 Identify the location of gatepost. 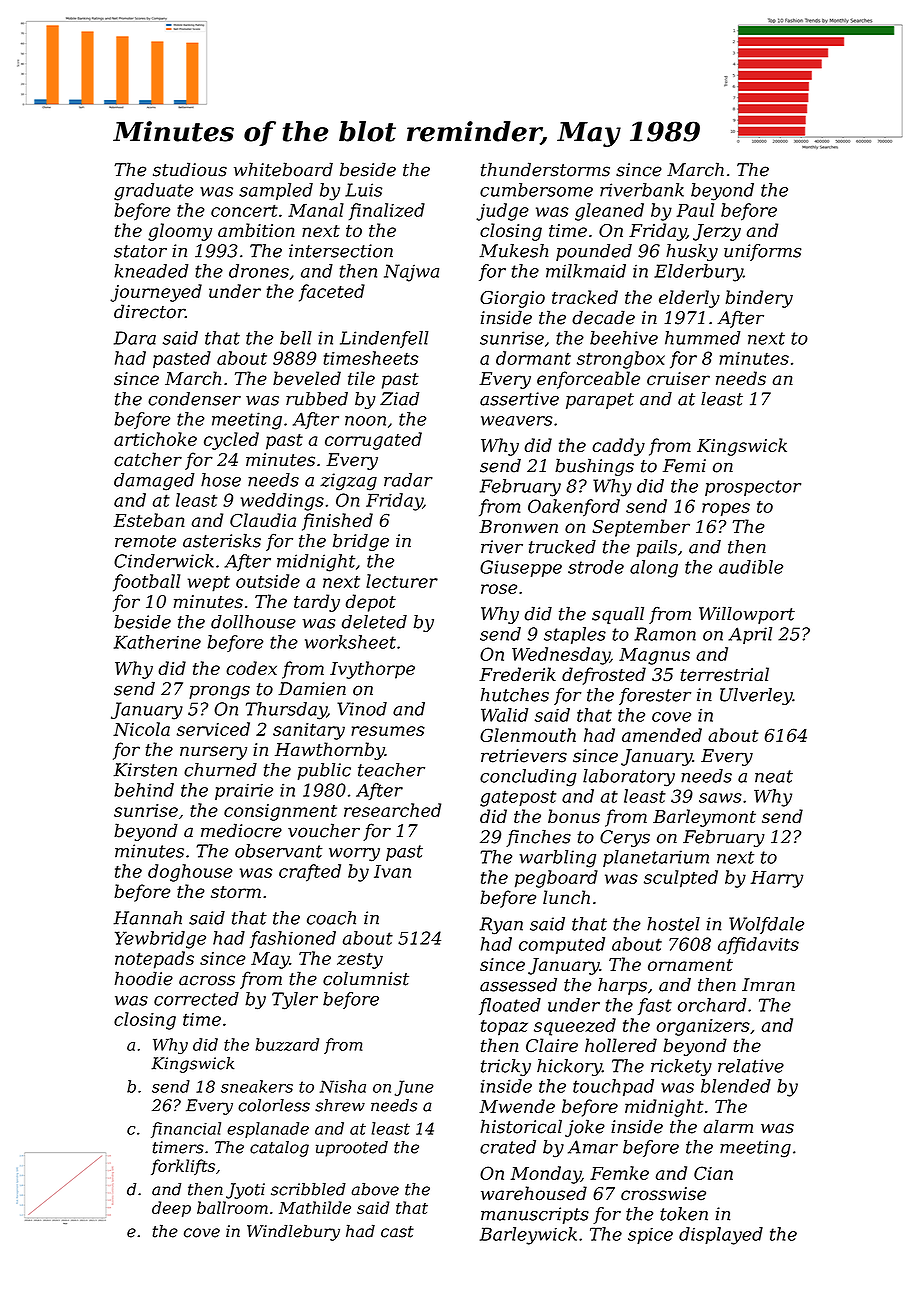
(518, 798).
